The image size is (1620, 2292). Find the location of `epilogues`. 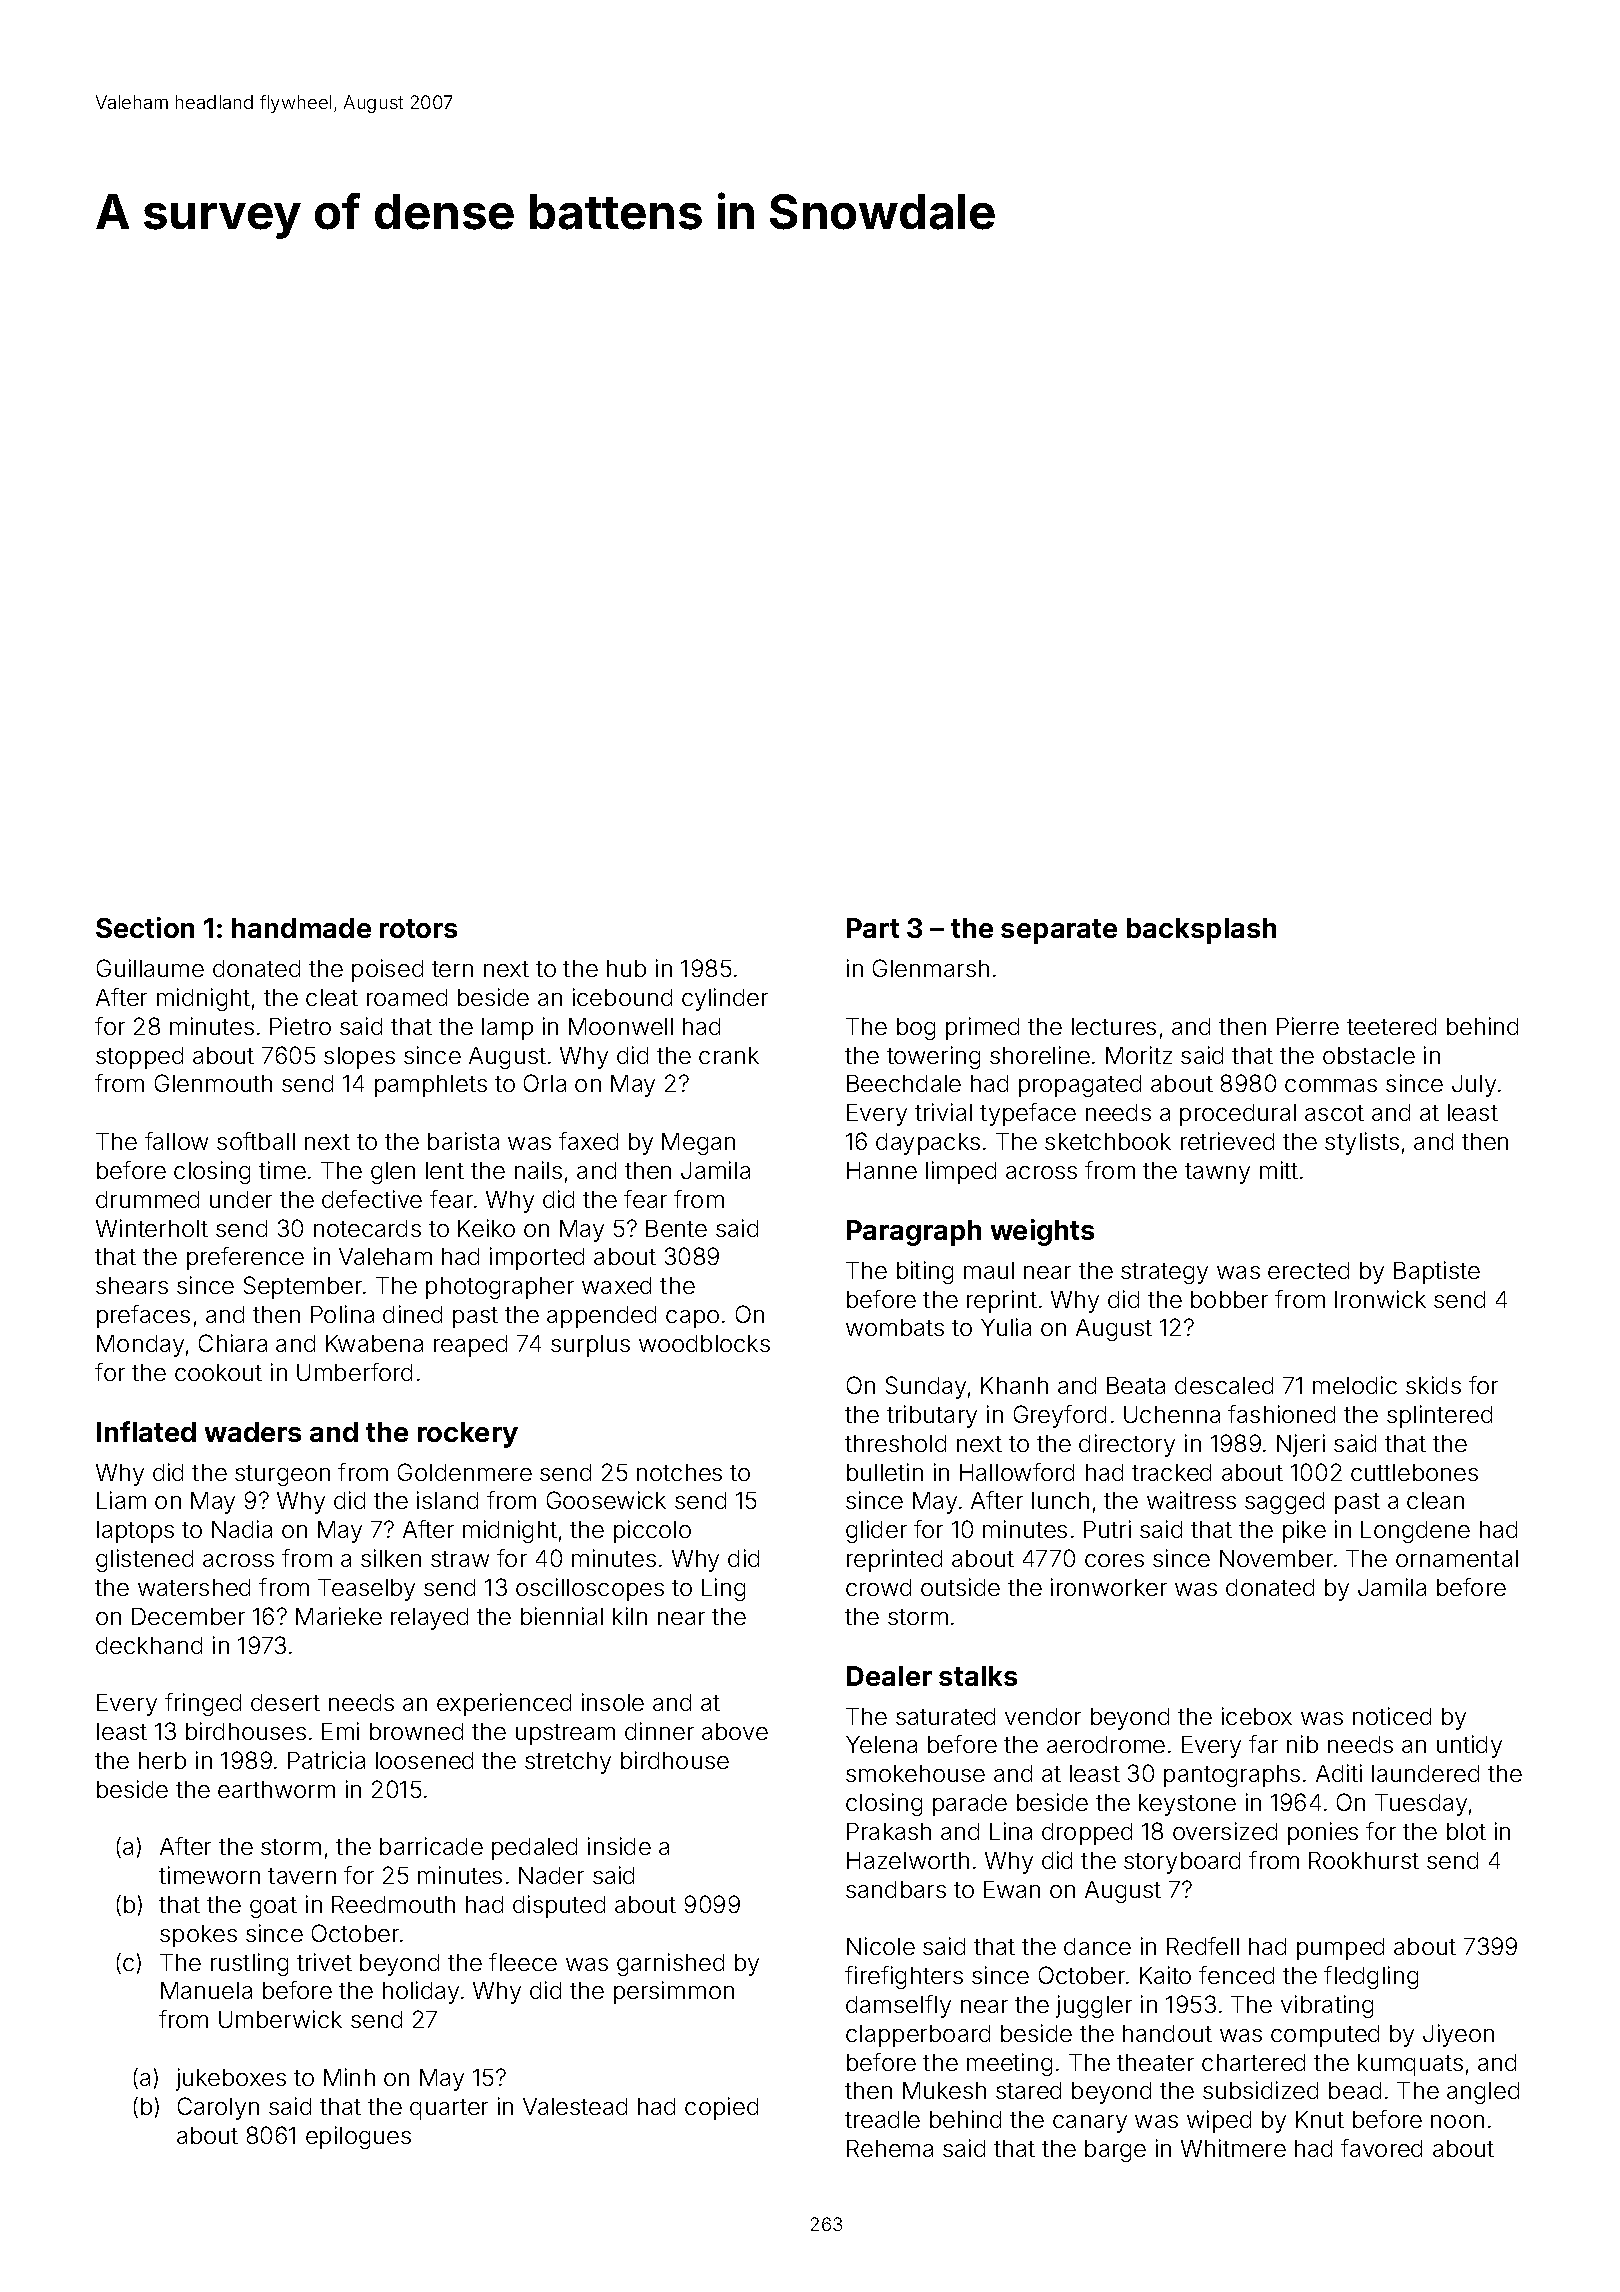

epilogues is located at coordinates (358, 2137).
